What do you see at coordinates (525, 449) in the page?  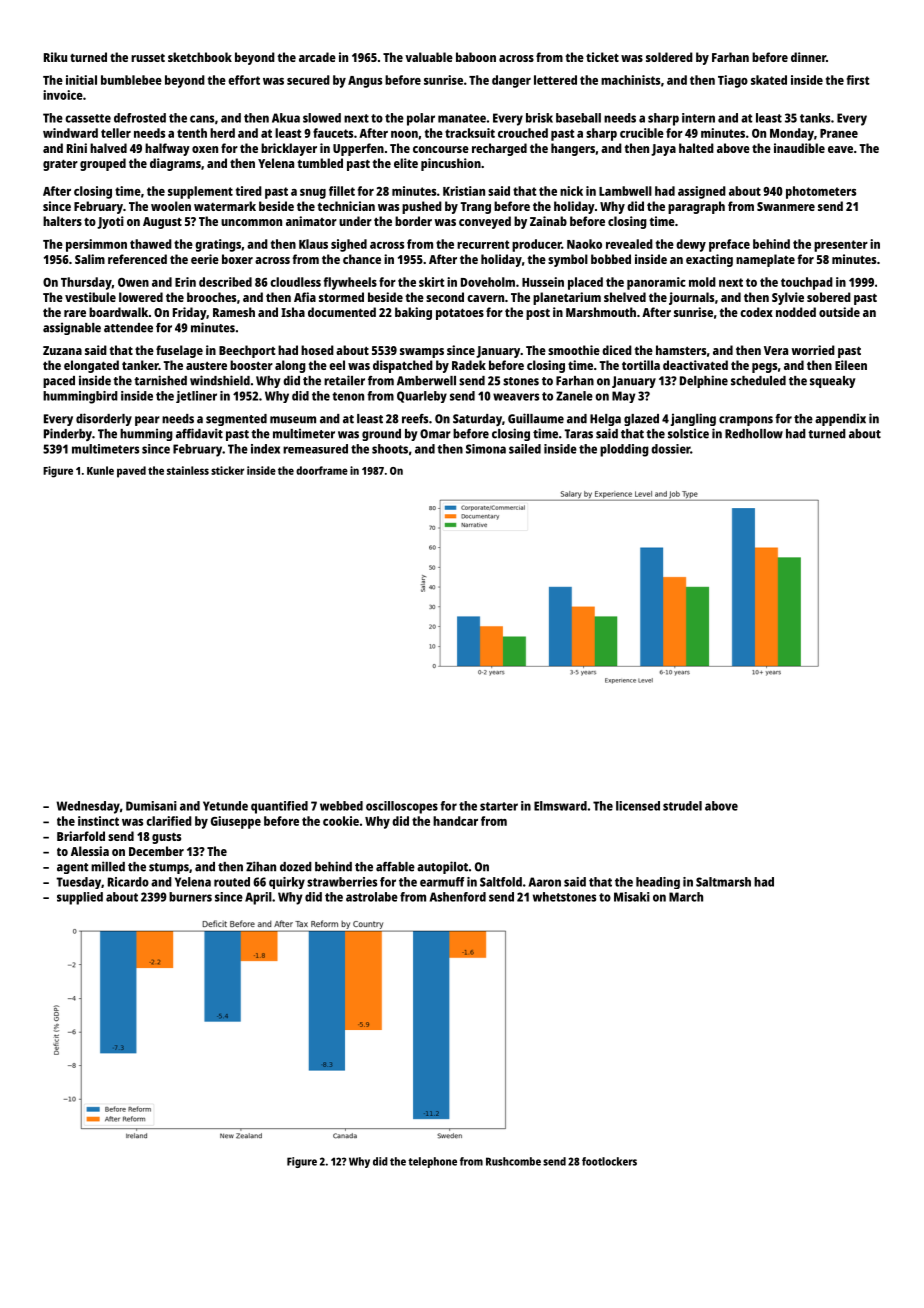 I see `sailed` at bounding box center [525, 449].
